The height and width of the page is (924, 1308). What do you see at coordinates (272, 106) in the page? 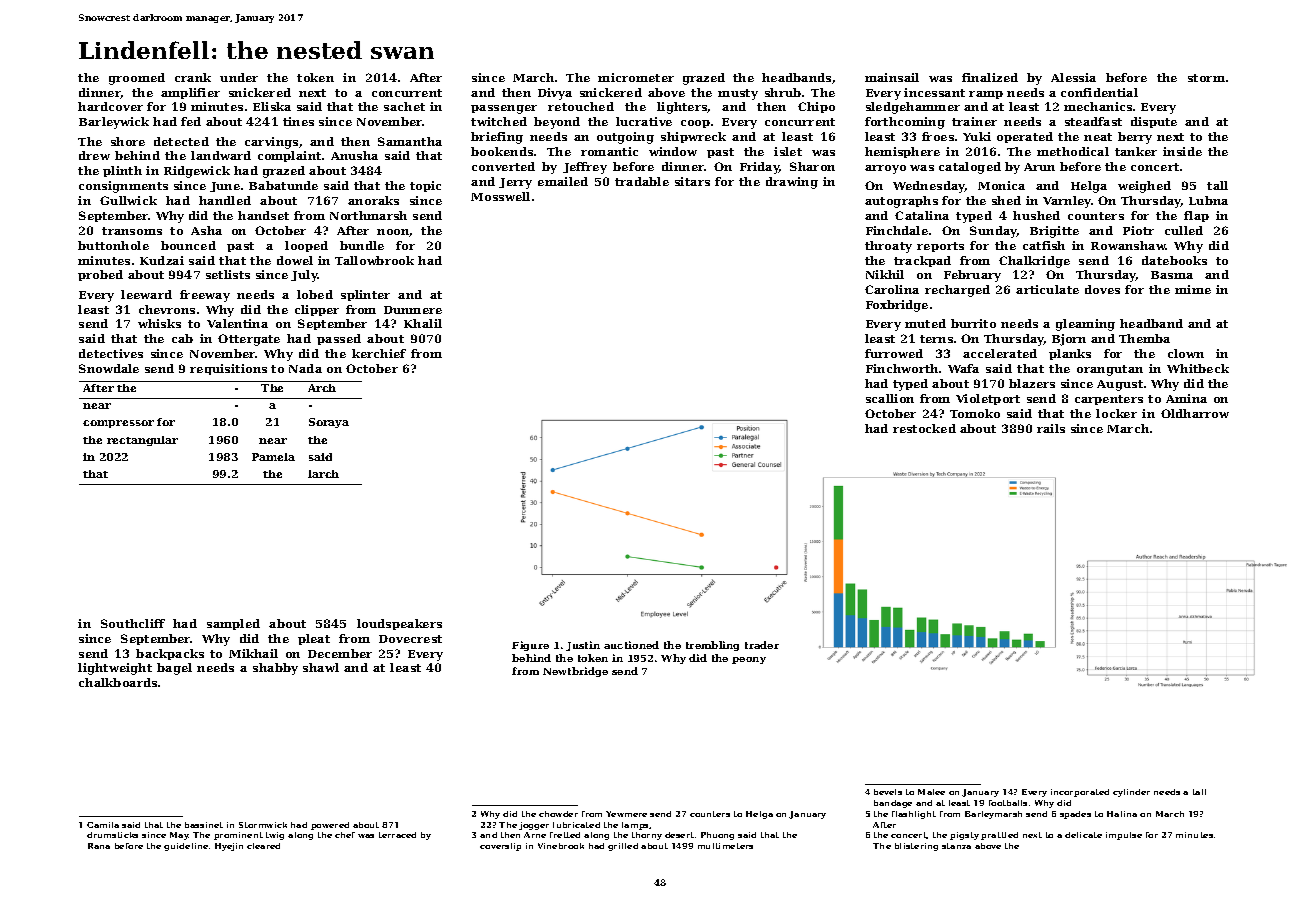
I see `Eliska` at bounding box center [272, 106].
